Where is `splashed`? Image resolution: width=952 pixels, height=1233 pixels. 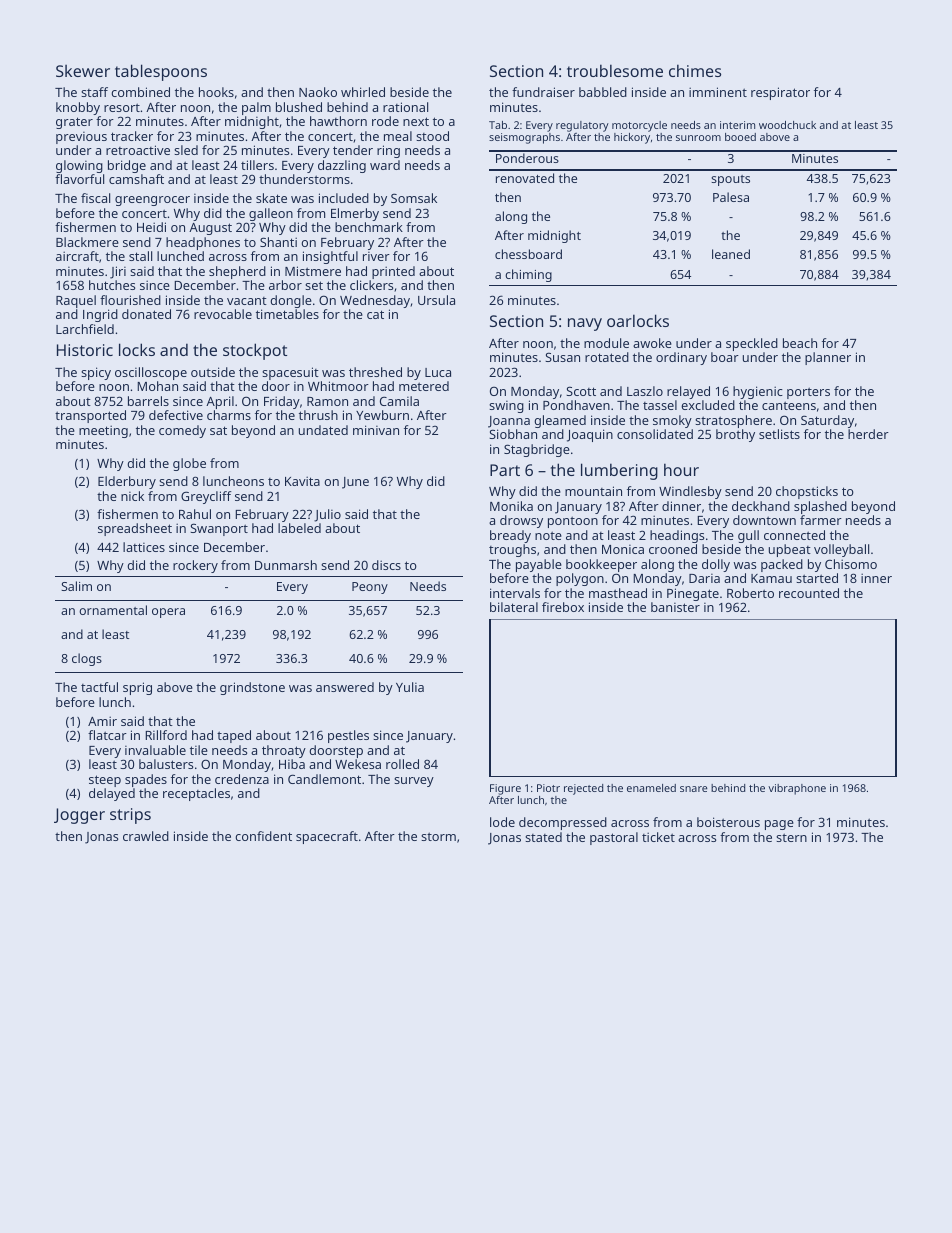 splashed is located at coordinates (820, 507).
